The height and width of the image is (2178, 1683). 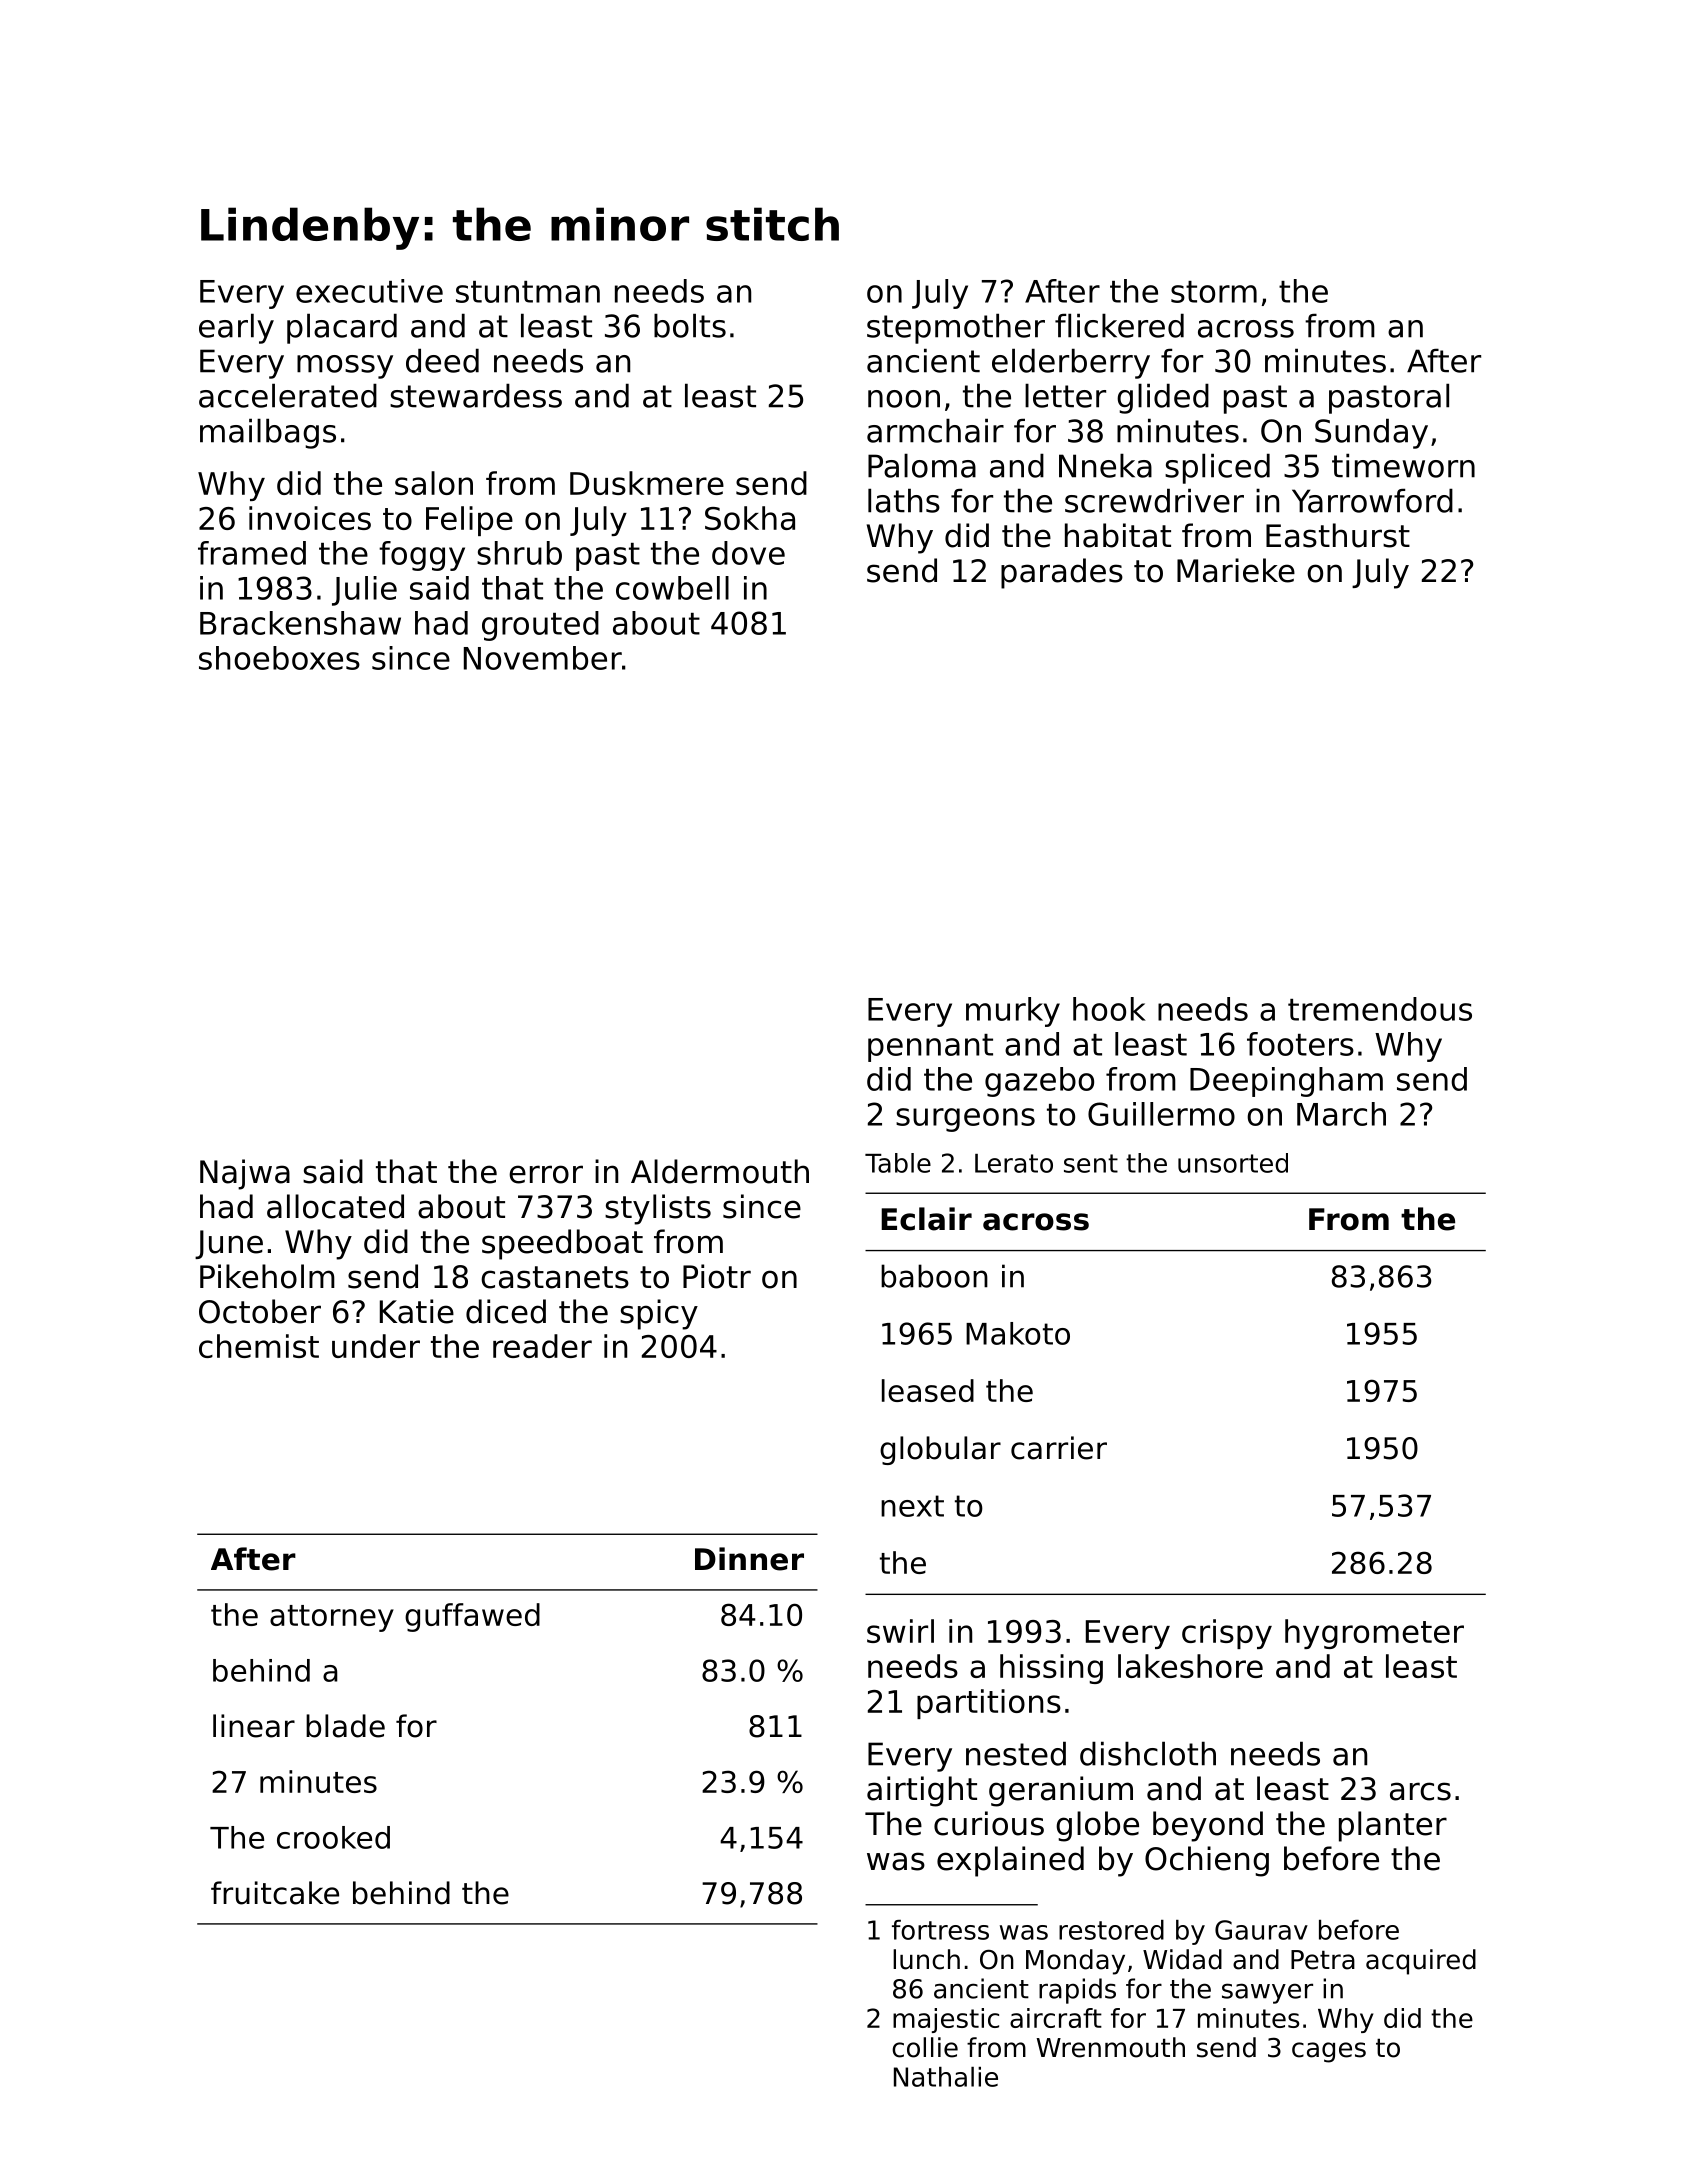 I want to click on hygrometer, so click(x=1374, y=1634).
